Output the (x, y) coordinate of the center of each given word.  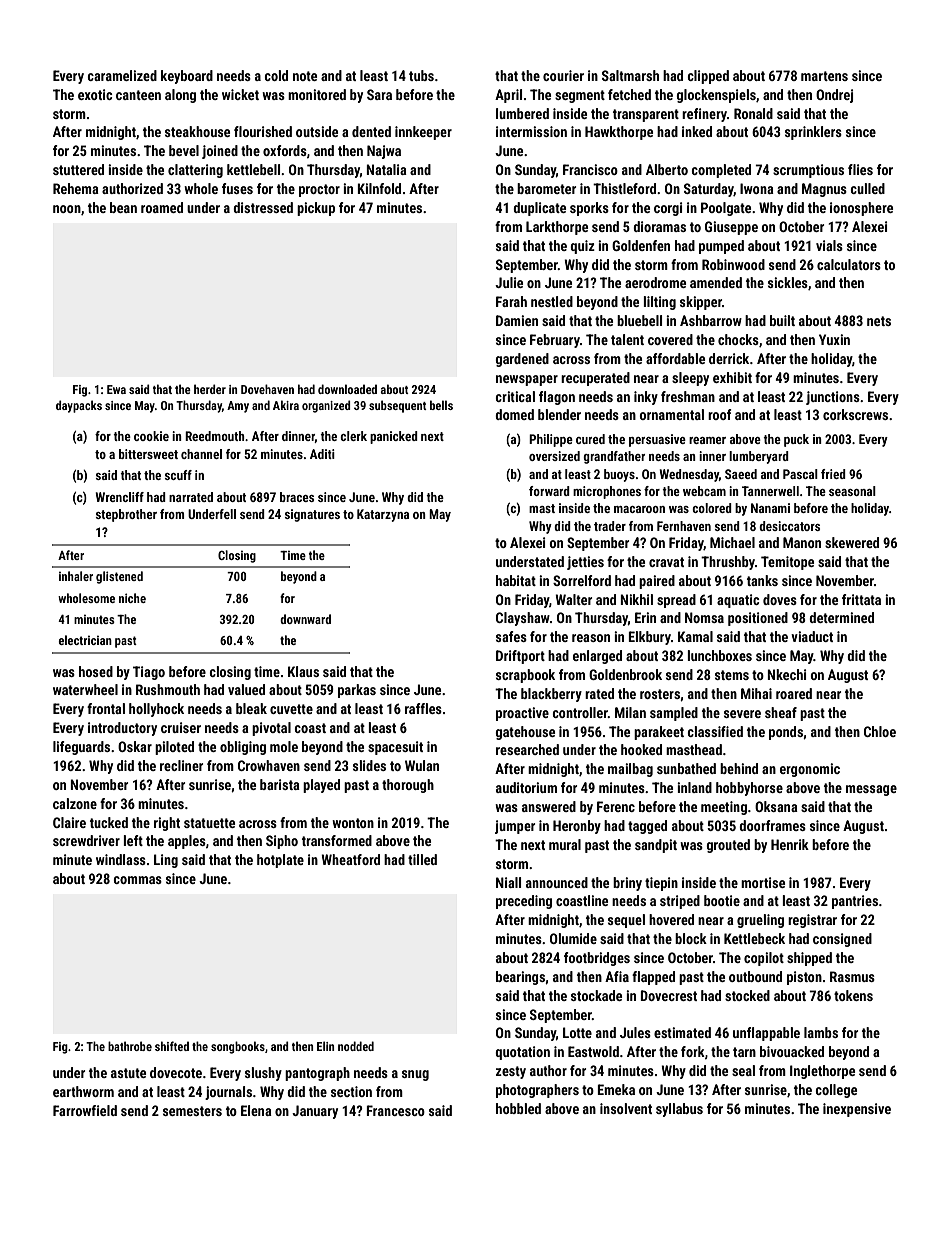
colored (712, 508)
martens (824, 76)
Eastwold (593, 1051)
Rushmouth (168, 689)
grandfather (614, 457)
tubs (421, 75)
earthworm (83, 1091)
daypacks (79, 406)
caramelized (122, 75)
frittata (861, 599)
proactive (522, 714)
